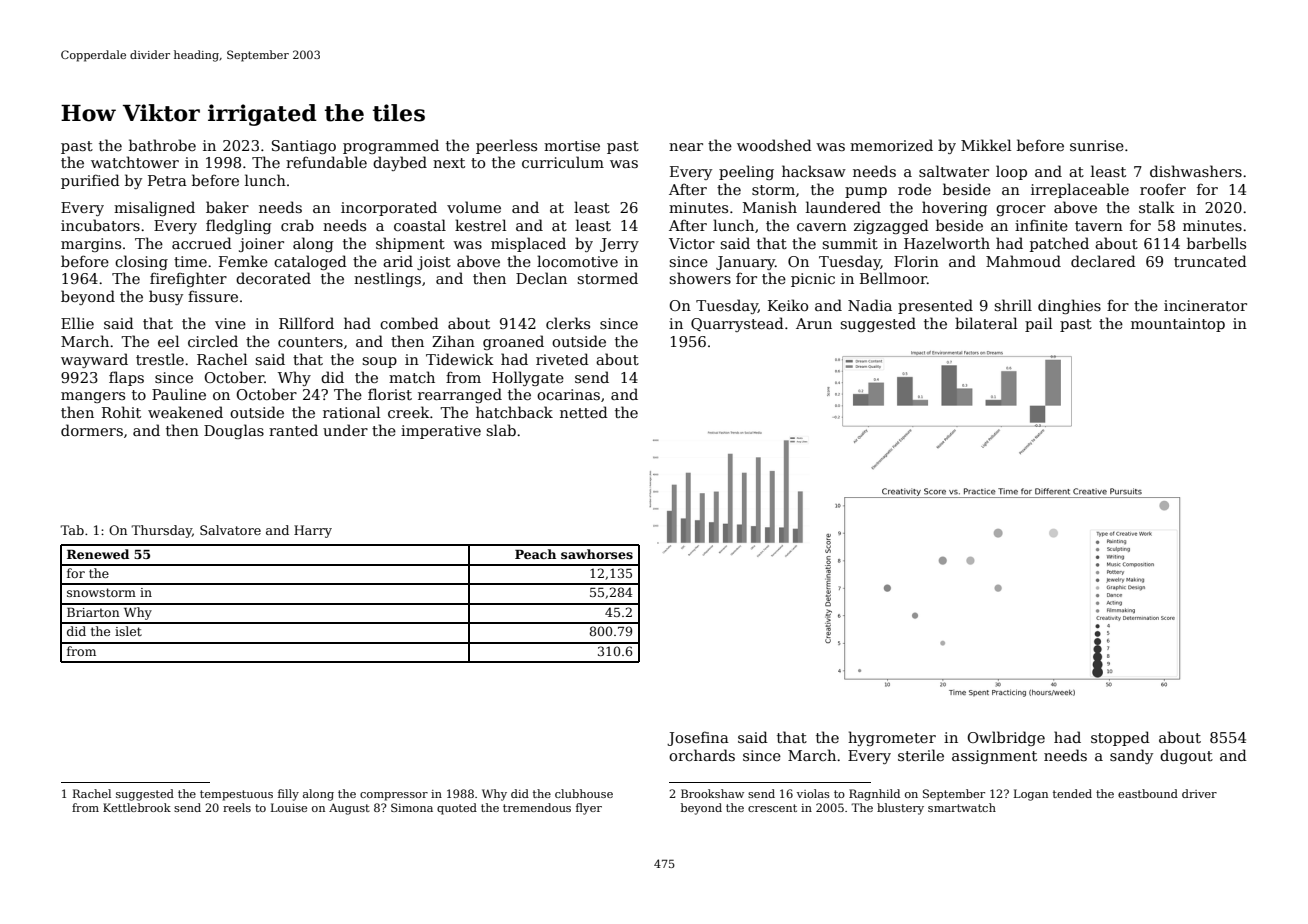 This image has width=1308, height=924. What do you see at coordinates (774, 145) in the image?
I see `woodshed` at bounding box center [774, 145].
